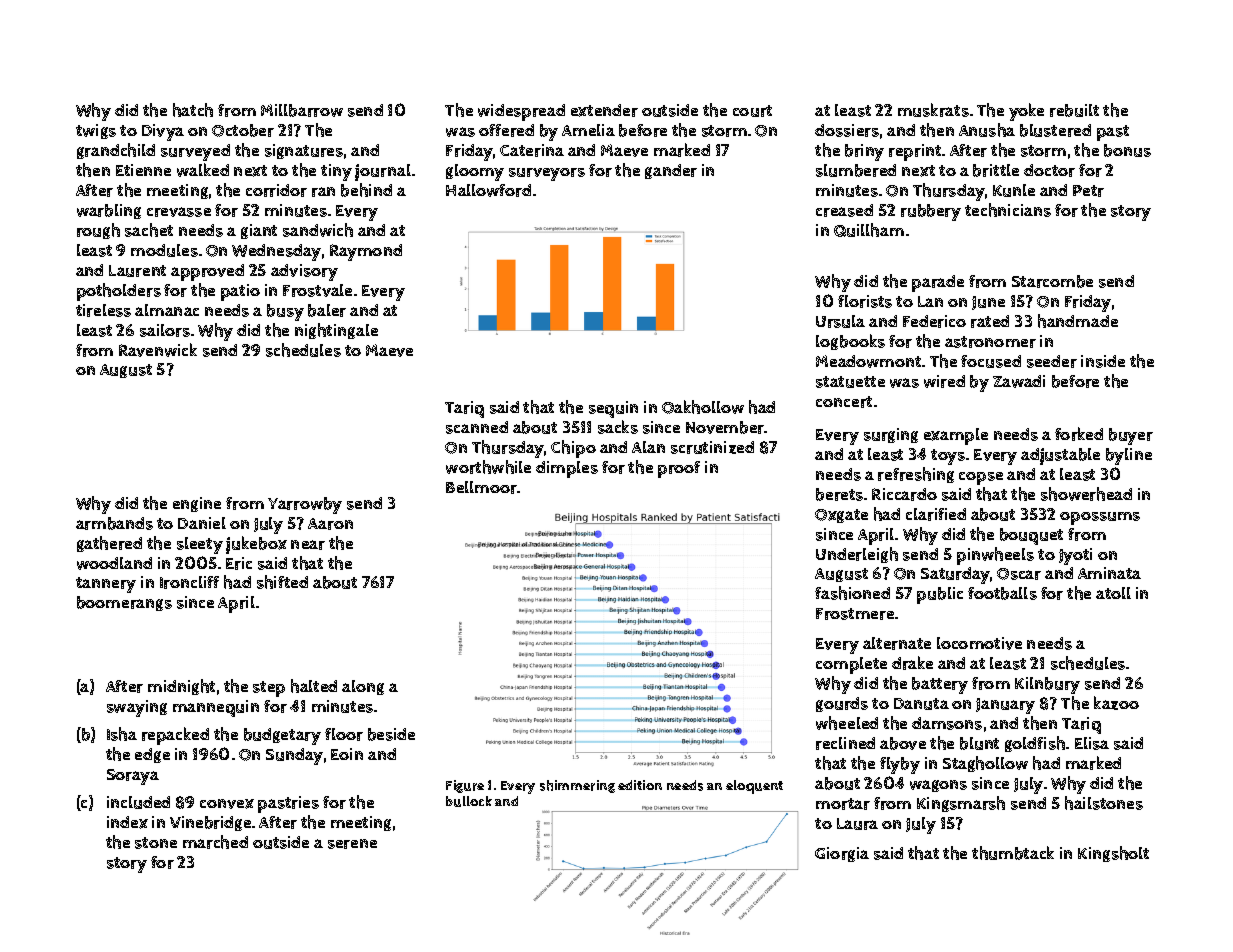 The height and width of the document is (952, 1233). Describe the element at coordinates (336, 172) in the document. I see `tiny` at that location.
